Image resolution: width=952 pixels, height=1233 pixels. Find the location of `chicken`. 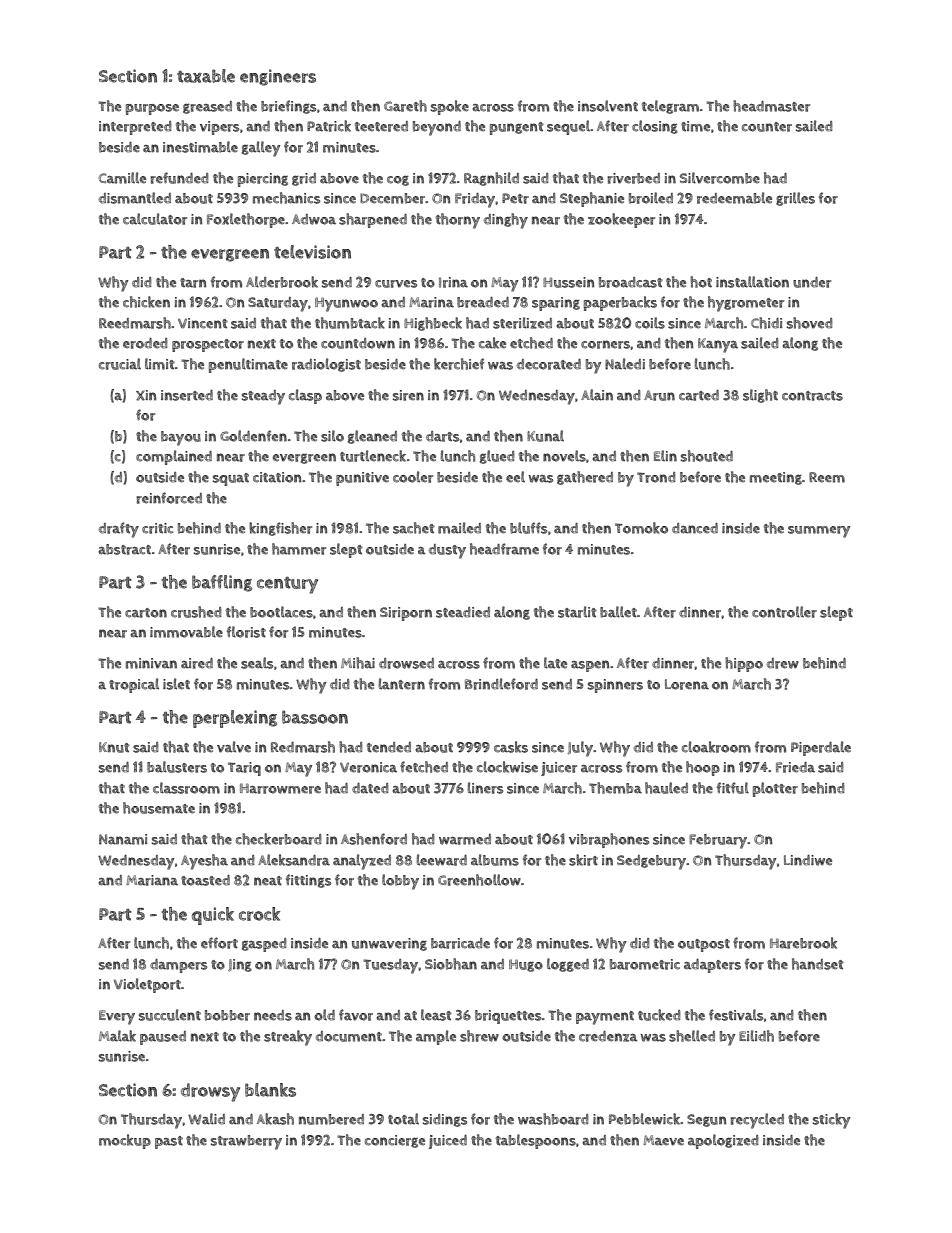

chicken is located at coordinates (146, 302).
